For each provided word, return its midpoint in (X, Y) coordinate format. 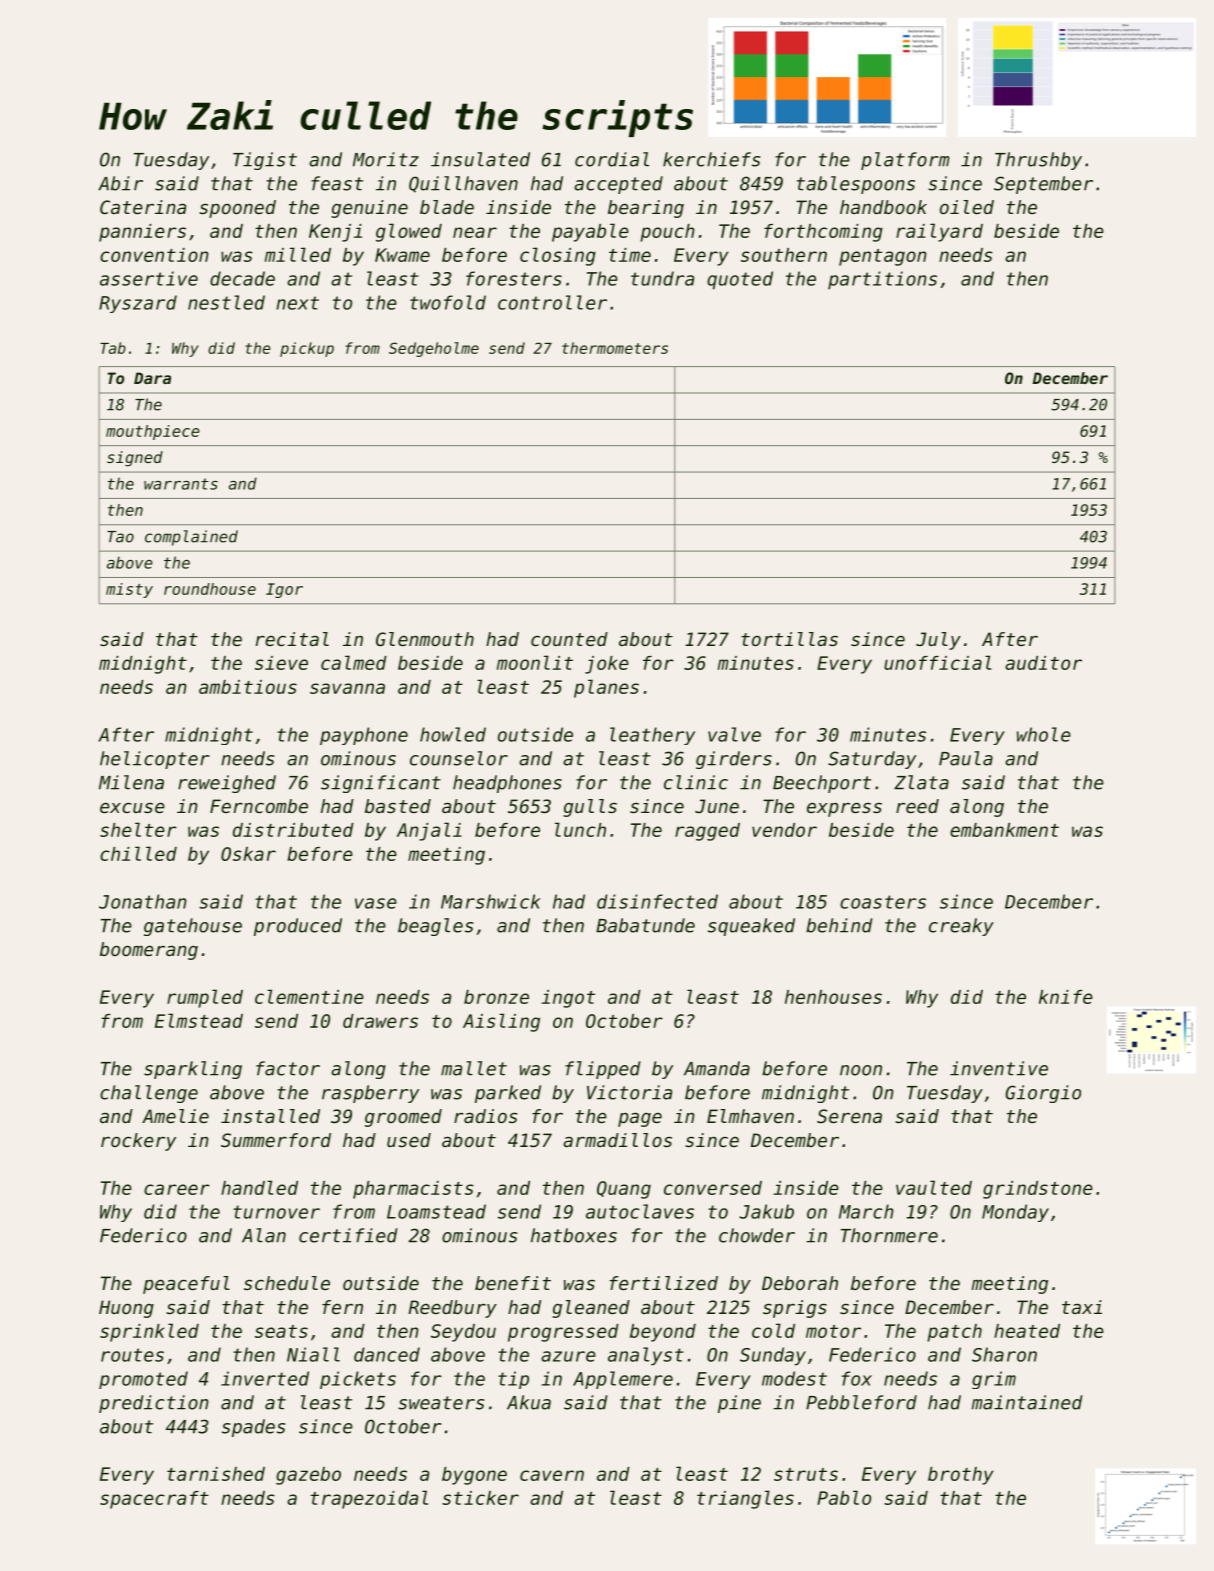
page (640, 1120)
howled (453, 734)
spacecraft (154, 1500)
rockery (138, 1142)
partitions (882, 280)
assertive (149, 278)
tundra (662, 278)
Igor (284, 590)
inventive (999, 1068)
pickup (307, 349)
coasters (883, 902)
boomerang (149, 951)
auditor (1043, 663)
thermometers (615, 348)
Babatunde (645, 925)
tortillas (789, 639)
